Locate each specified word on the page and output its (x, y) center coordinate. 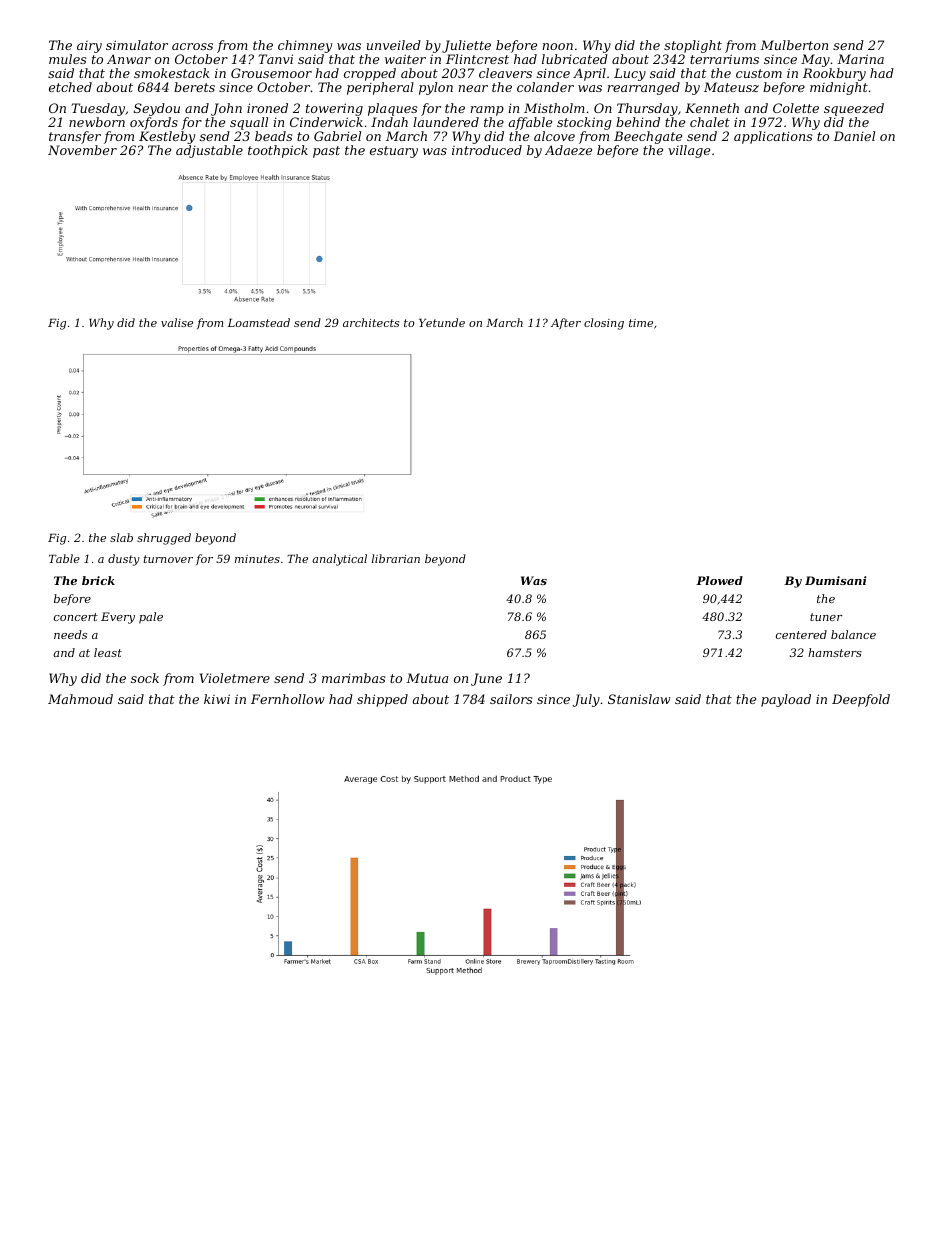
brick (98, 580)
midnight (839, 88)
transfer (75, 137)
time (641, 323)
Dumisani (835, 580)
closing (604, 324)
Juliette (466, 46)
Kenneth (712, 108)
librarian (396, 558)
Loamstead (259, 322)
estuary (394, 152)
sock (145, 678)
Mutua (427, 678)
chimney (305, 46)
